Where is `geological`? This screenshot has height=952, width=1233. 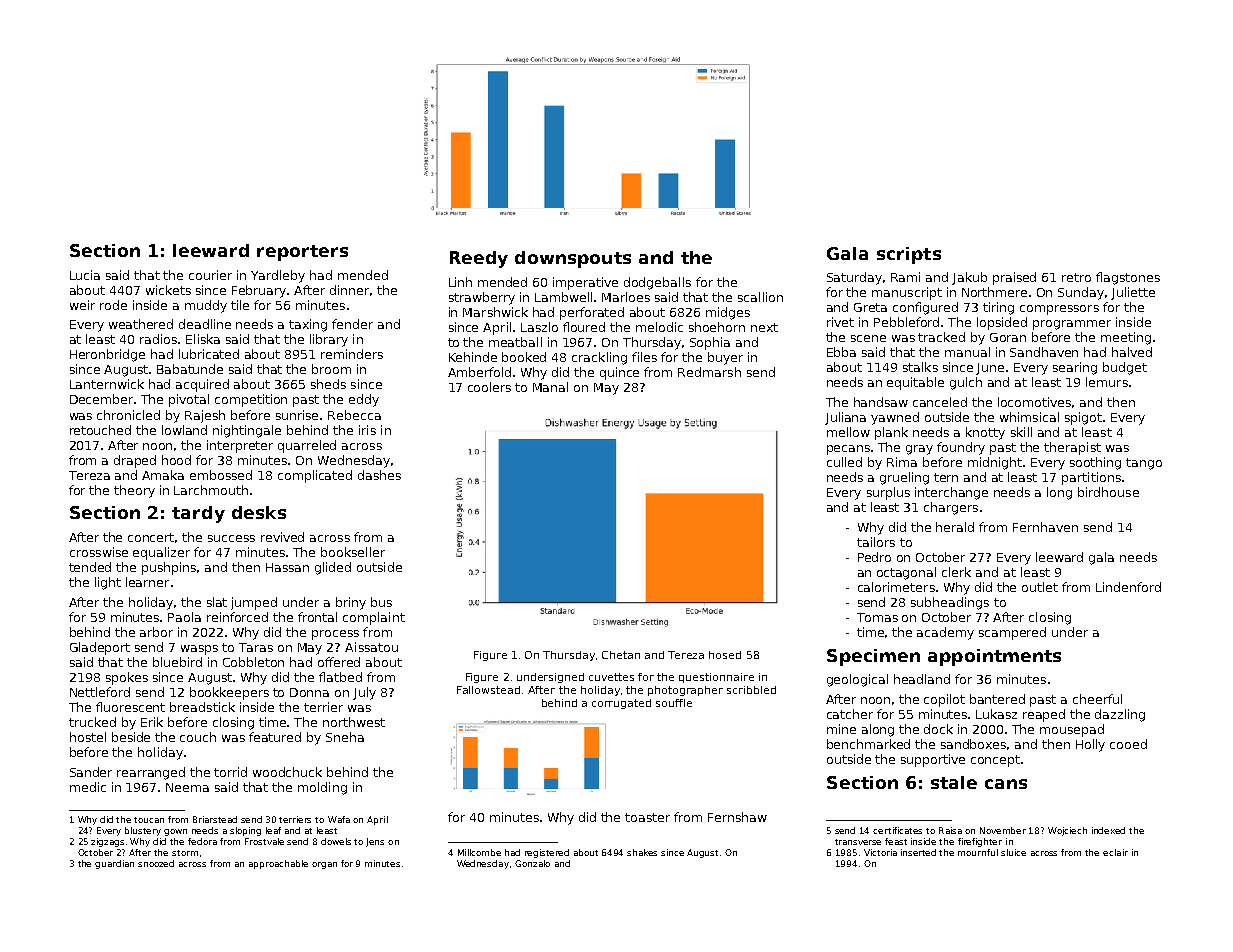 geological is located at coordinates (857, 680).
